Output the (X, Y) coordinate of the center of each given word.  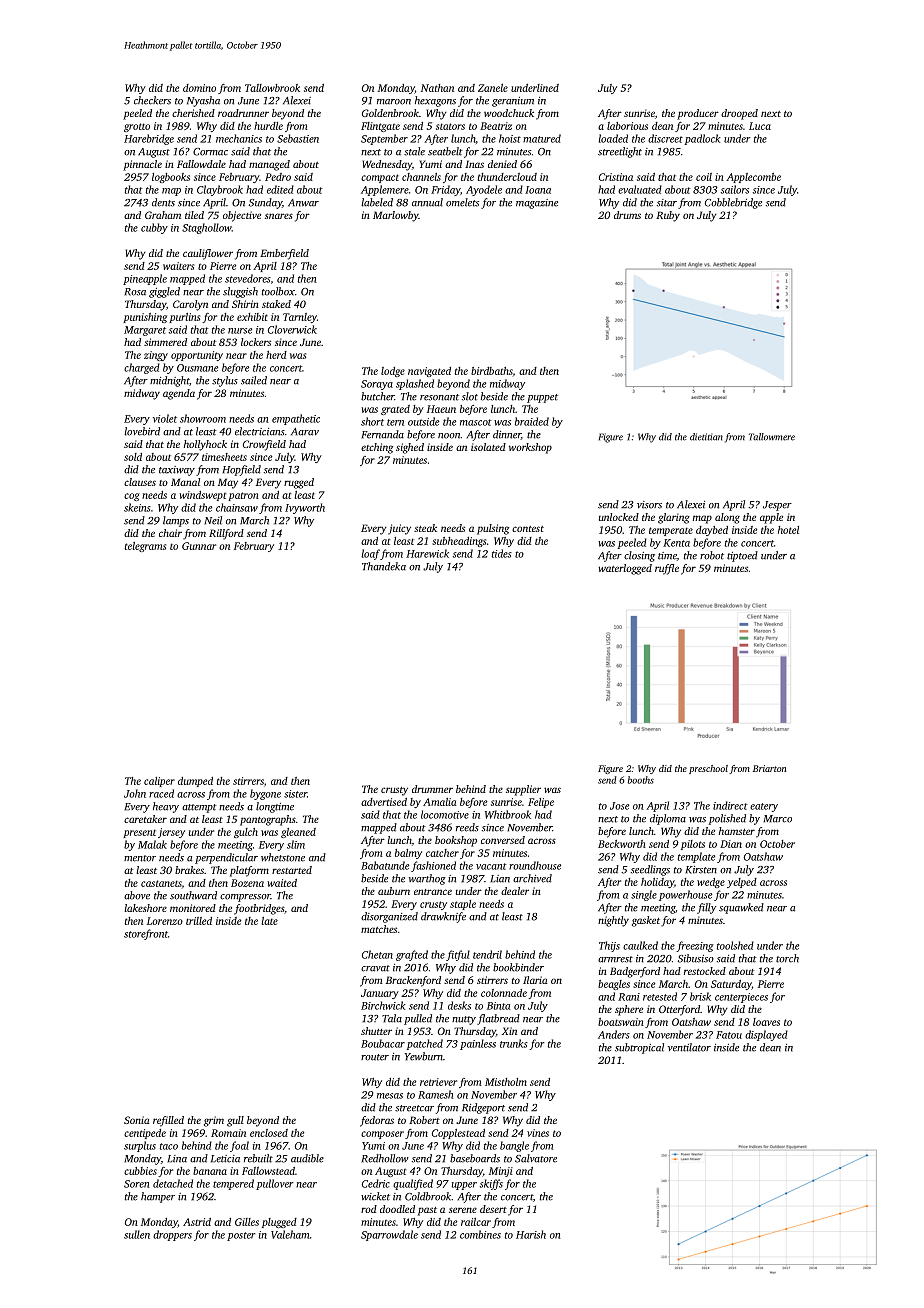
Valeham (290, 1234)
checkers (152, 100)
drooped (739, 114)
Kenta (676, 543)
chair (170, 533)
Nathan (437, 88)
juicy (399, 529)
